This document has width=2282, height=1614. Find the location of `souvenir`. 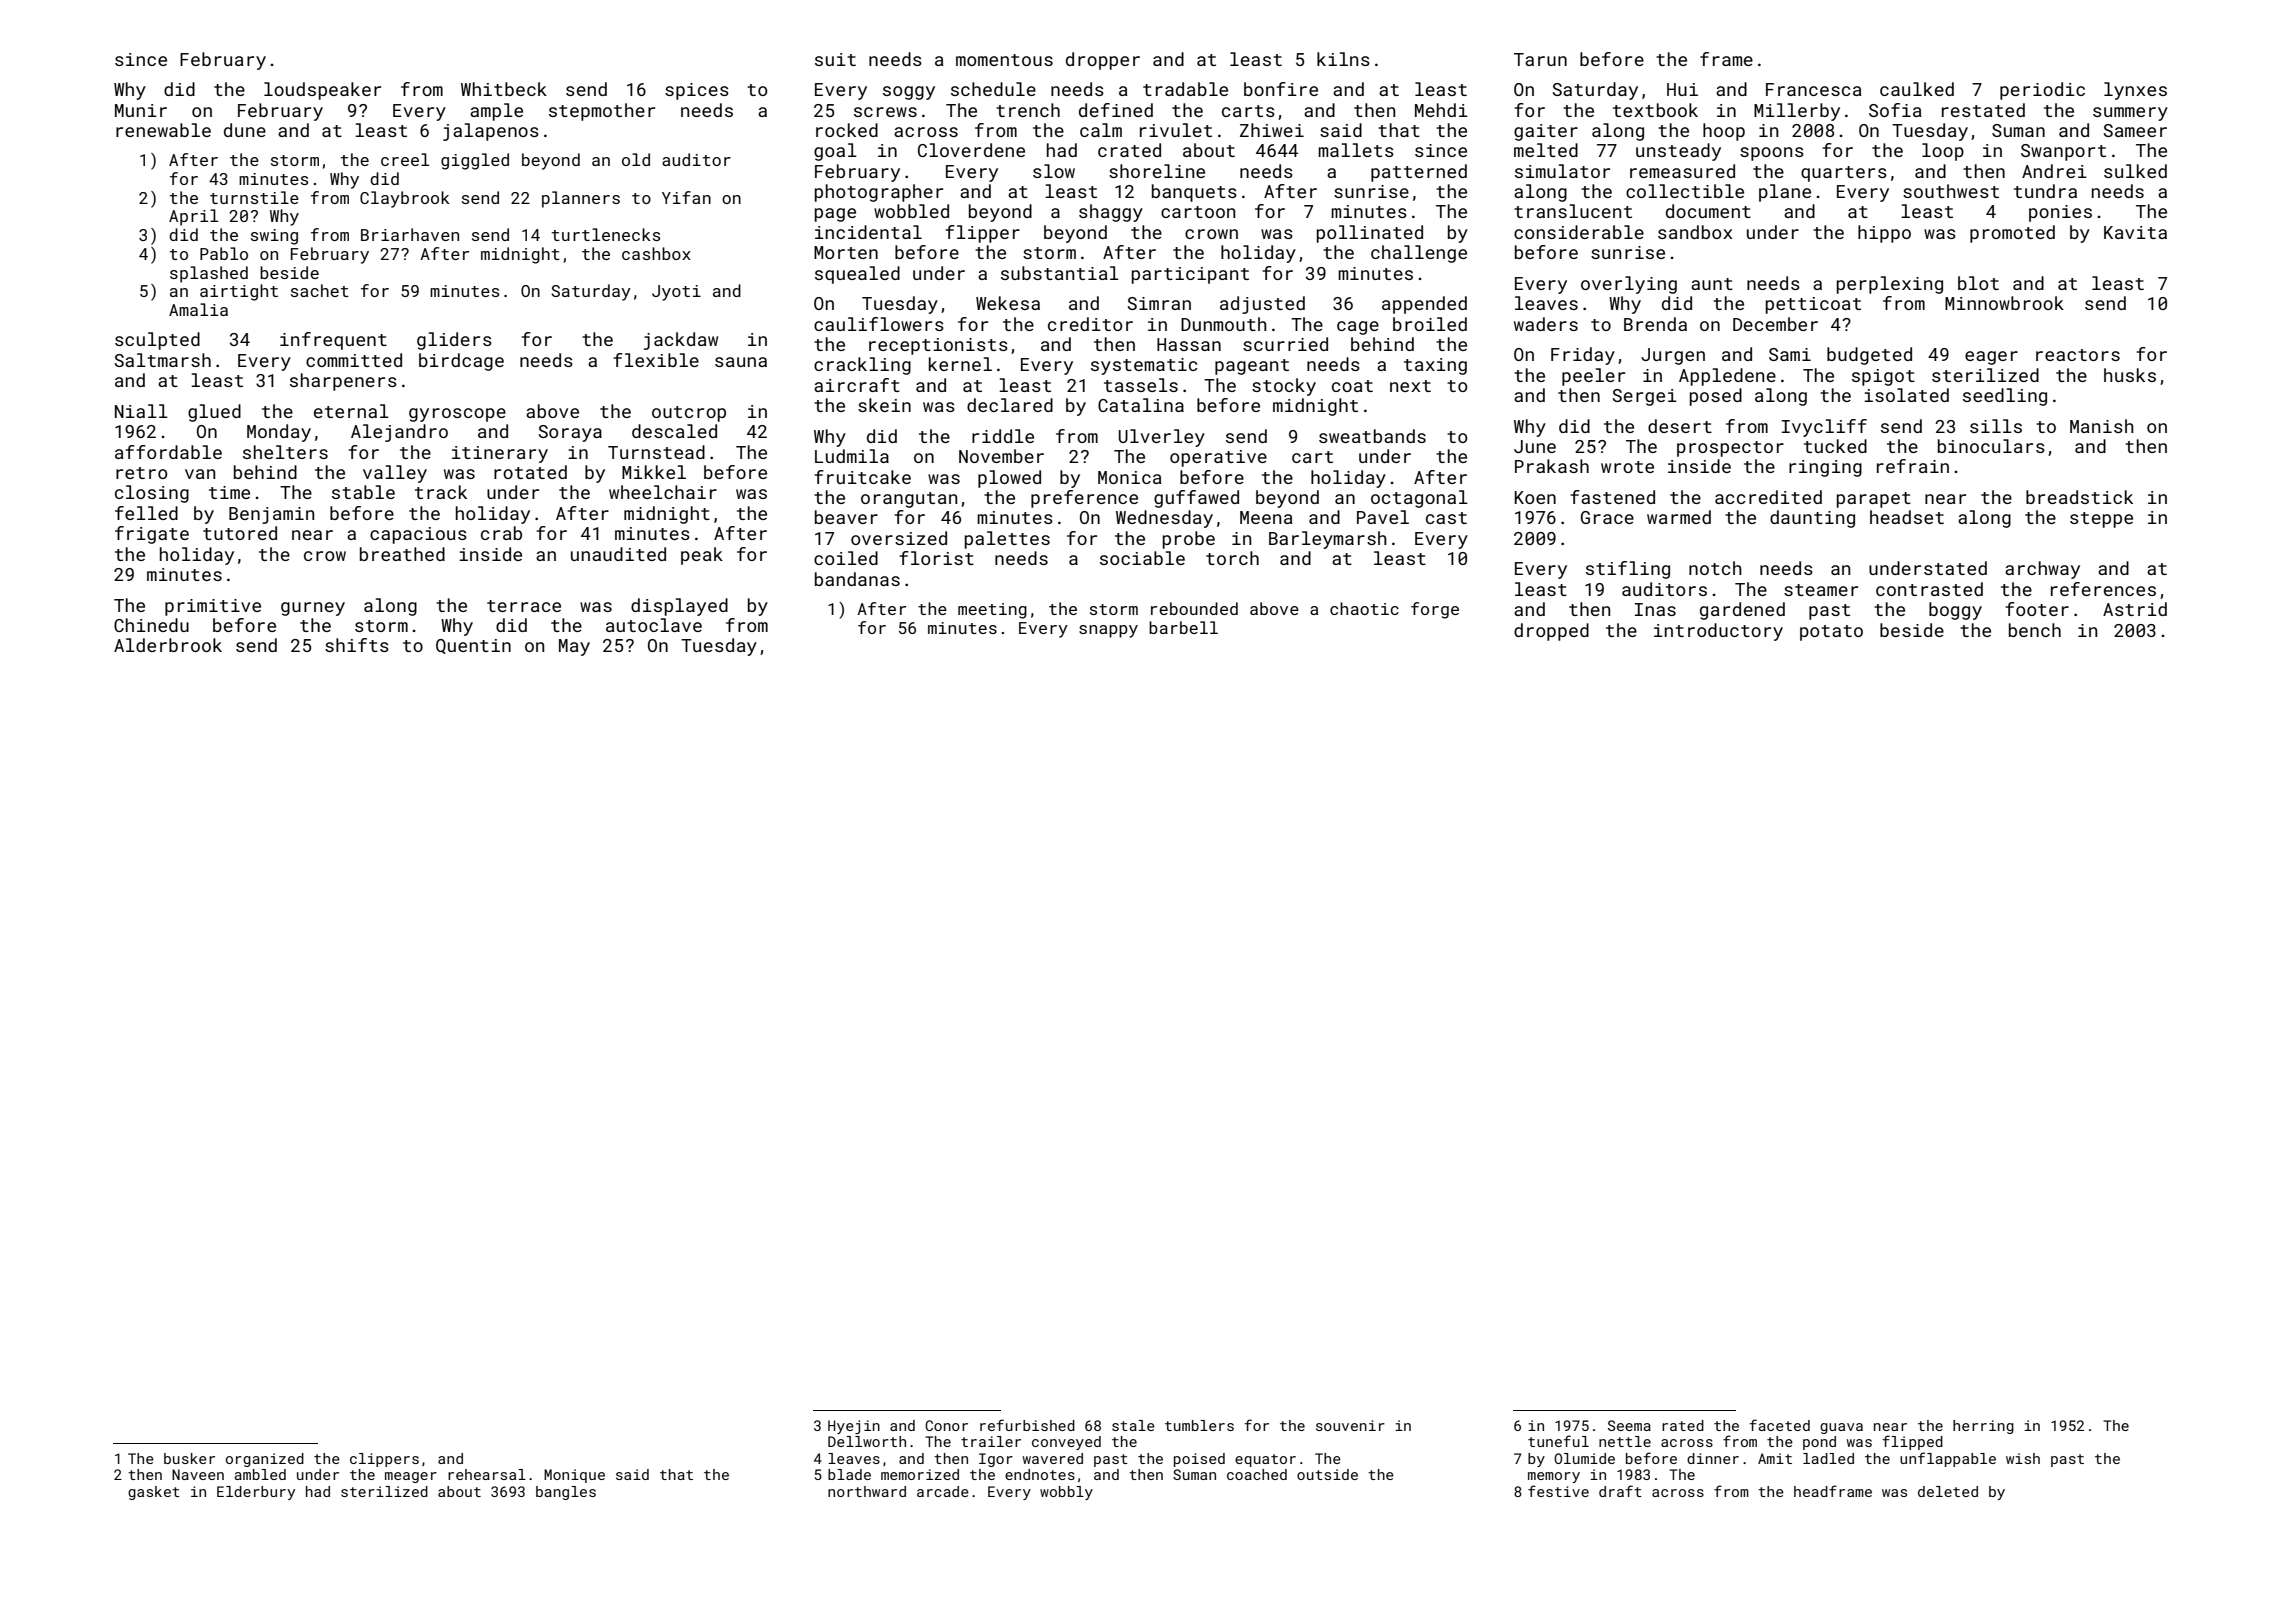

souvenir is located at coordinates (1350, 1425).
